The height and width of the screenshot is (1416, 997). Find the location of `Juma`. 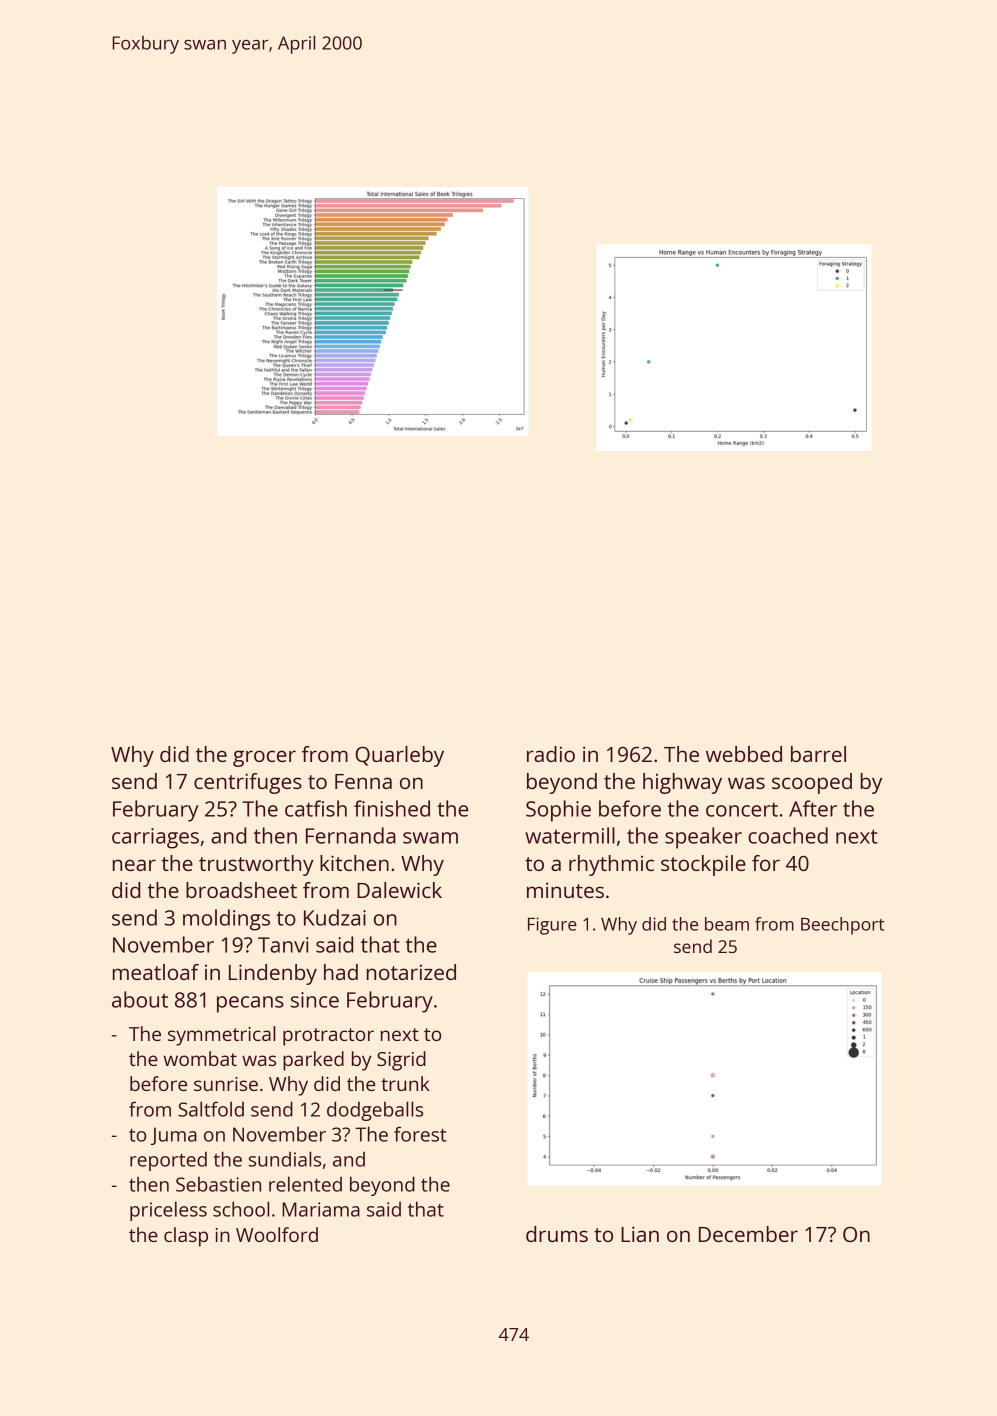

Juma is located at coordinates (174, 1136).
